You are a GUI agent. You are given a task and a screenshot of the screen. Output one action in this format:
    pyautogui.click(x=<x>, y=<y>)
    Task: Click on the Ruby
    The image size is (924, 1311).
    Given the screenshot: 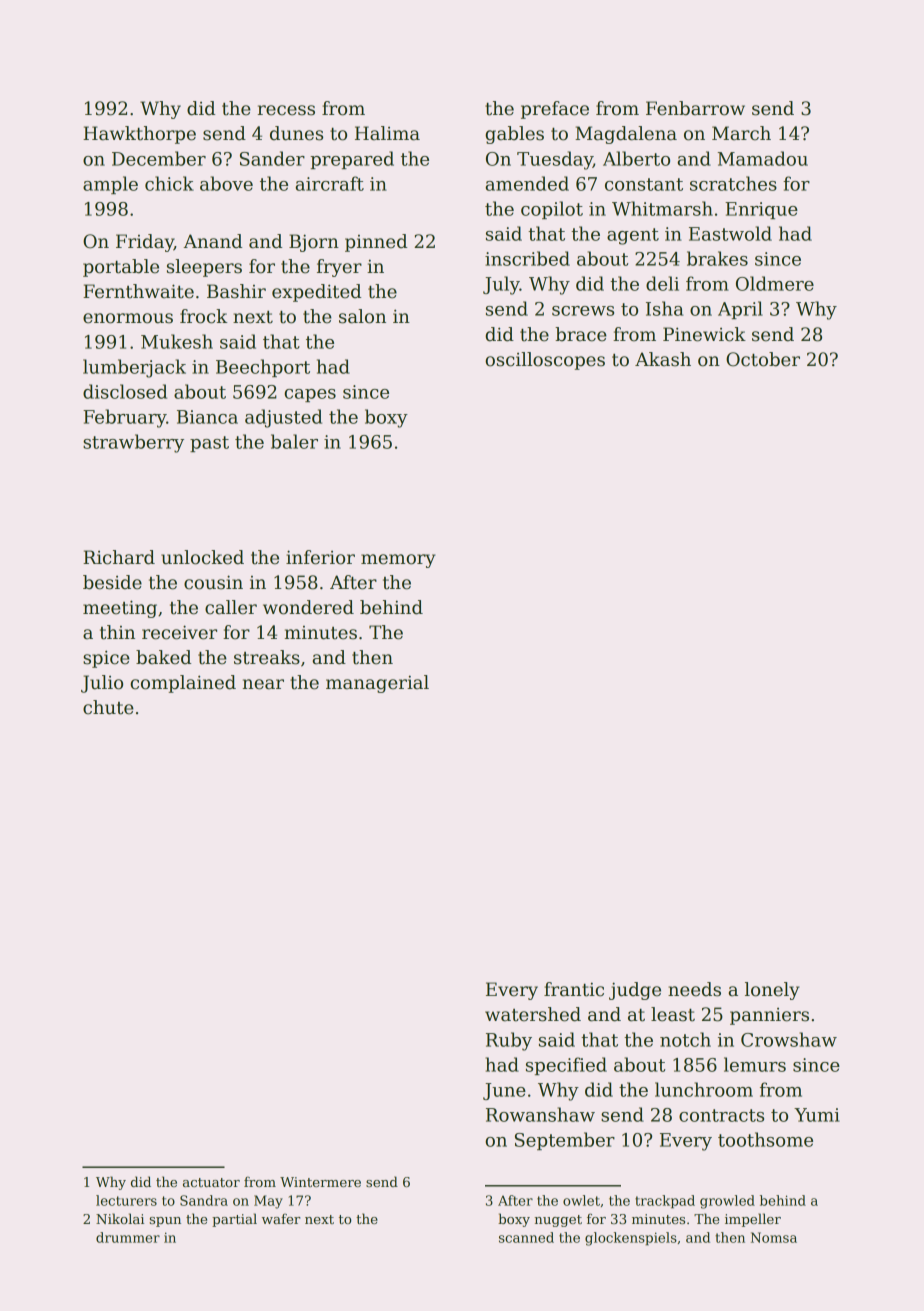 What is the action you would take?
    pyautogui.click(x=509, y=1041)
